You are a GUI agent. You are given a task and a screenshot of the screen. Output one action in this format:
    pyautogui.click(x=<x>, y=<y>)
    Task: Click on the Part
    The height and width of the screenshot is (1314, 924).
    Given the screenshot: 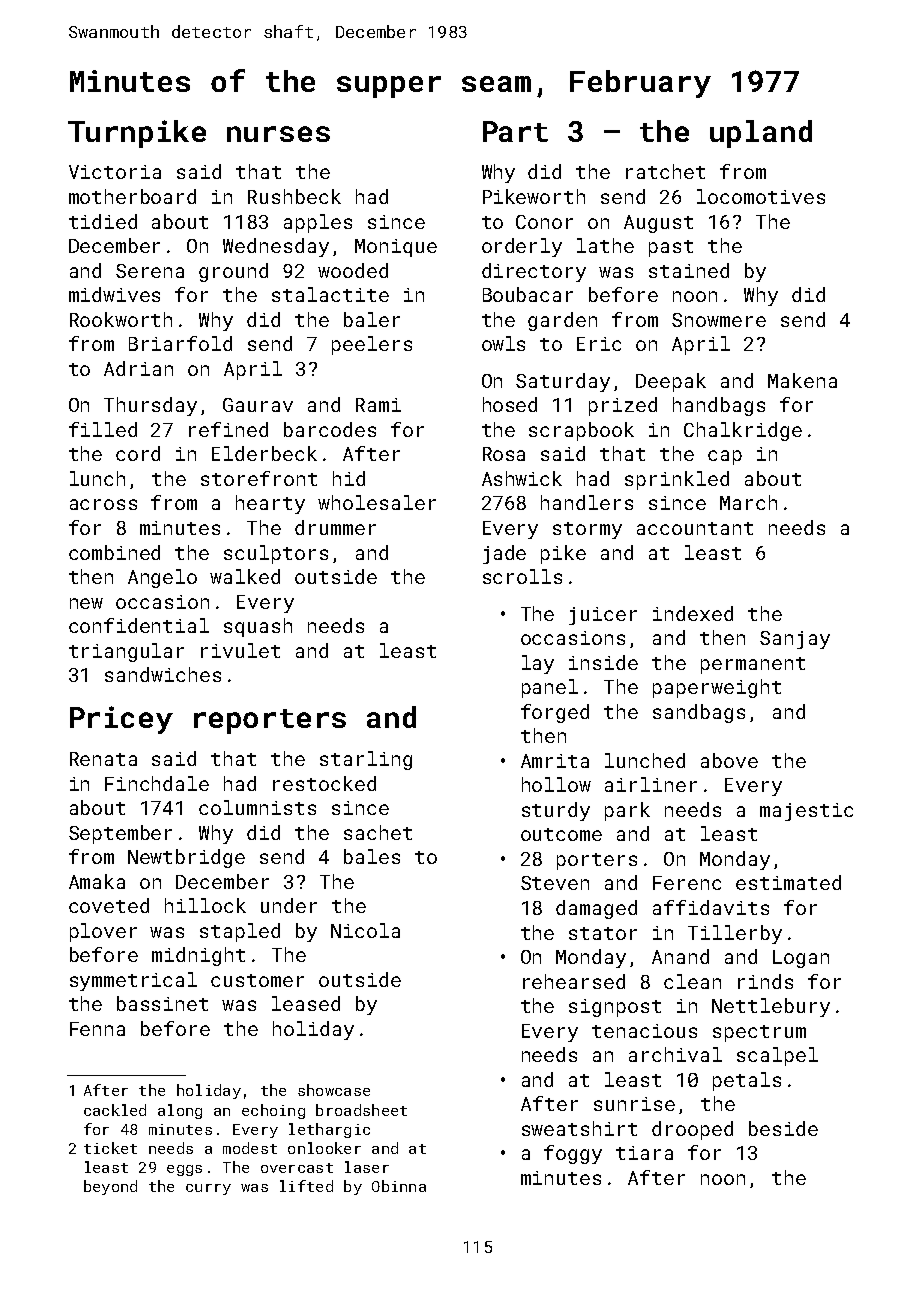 What is the action you would take?
    pyautogui.click(x=515, y=131)
